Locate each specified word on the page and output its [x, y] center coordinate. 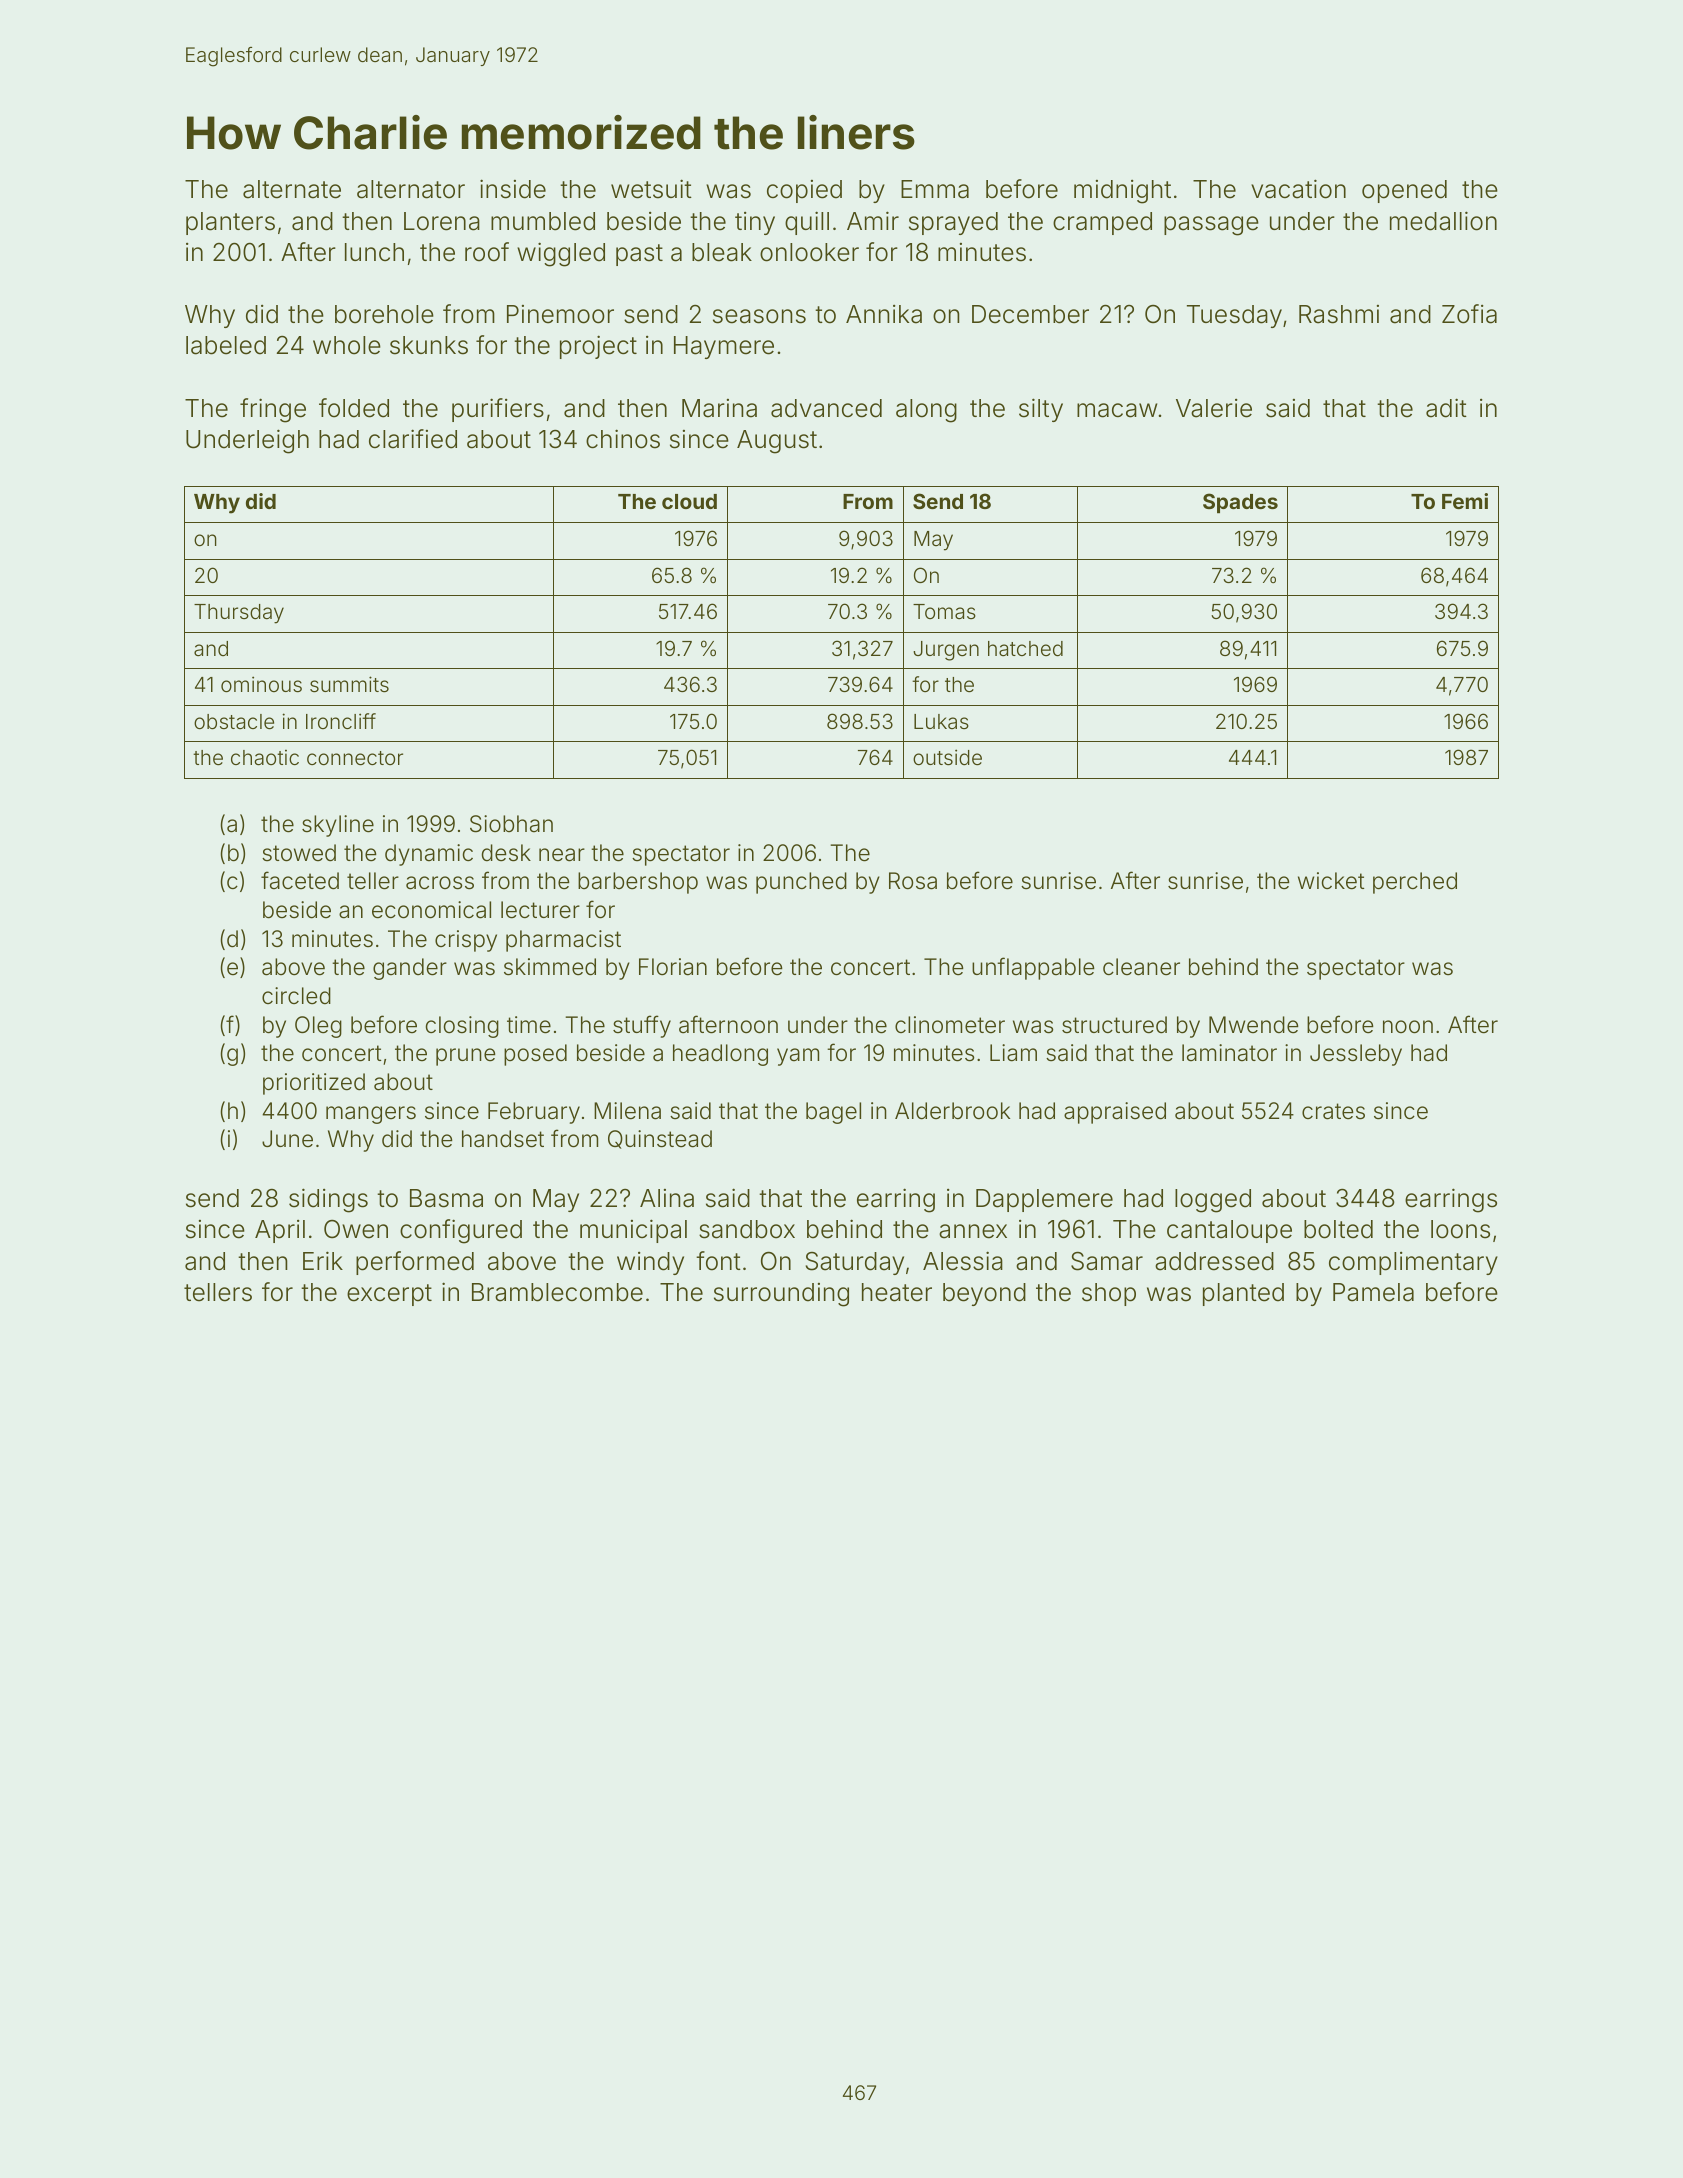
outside [947, 757]
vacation [1298, 189]
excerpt [389, 1295]
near [562, 855]
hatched [1025, 648]
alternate [292, 189]
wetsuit [651, 189]
